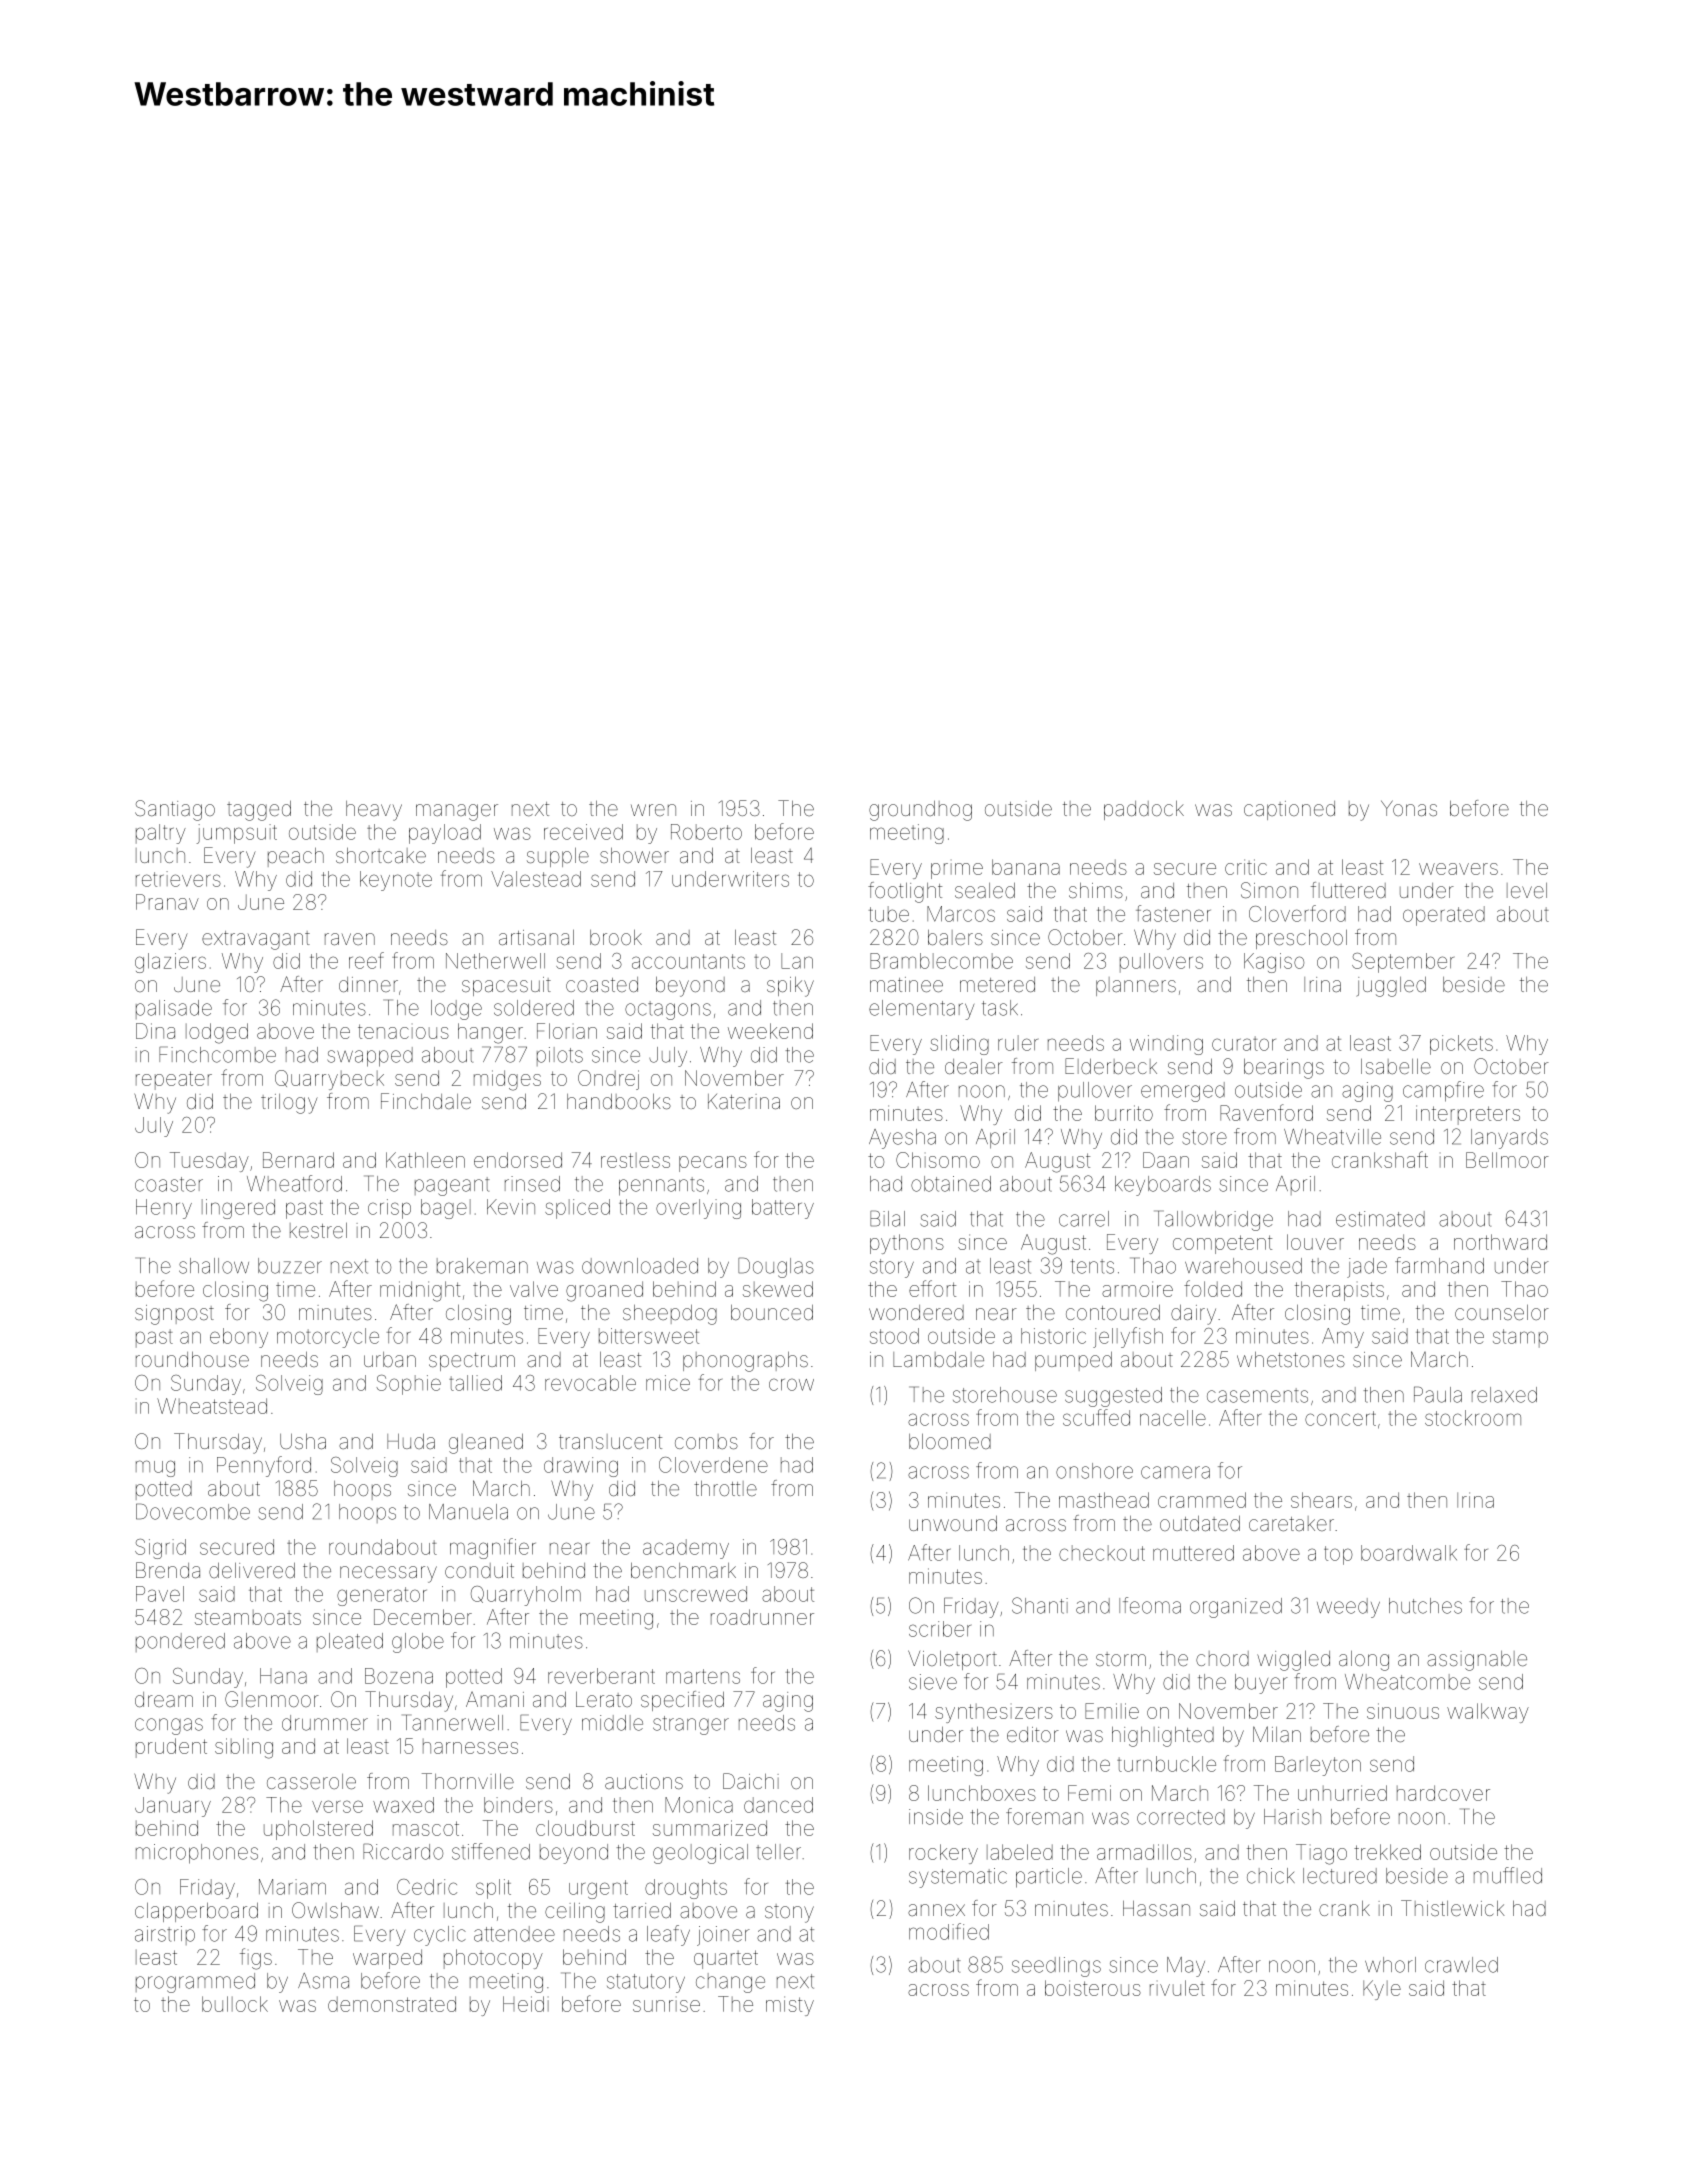  Describe the element at coordinates (514, 1934) in the screenshot. I see `attendee` at that location.
